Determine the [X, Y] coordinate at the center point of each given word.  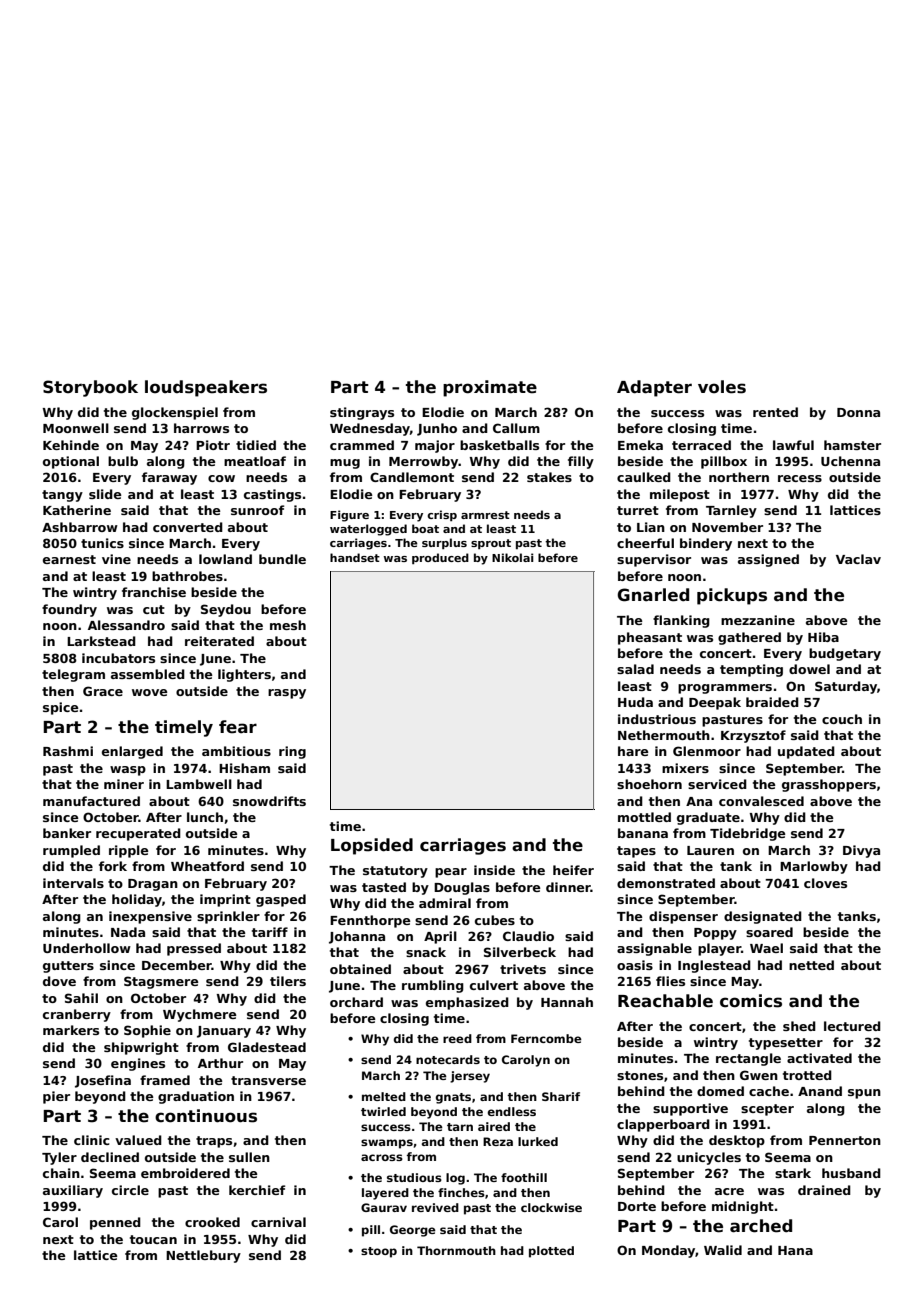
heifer [573, 870]
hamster [852, 445]
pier [56, 1097]
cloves [825, 883]
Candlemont [412, 477]
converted [188, 527]
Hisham [244, 768]
